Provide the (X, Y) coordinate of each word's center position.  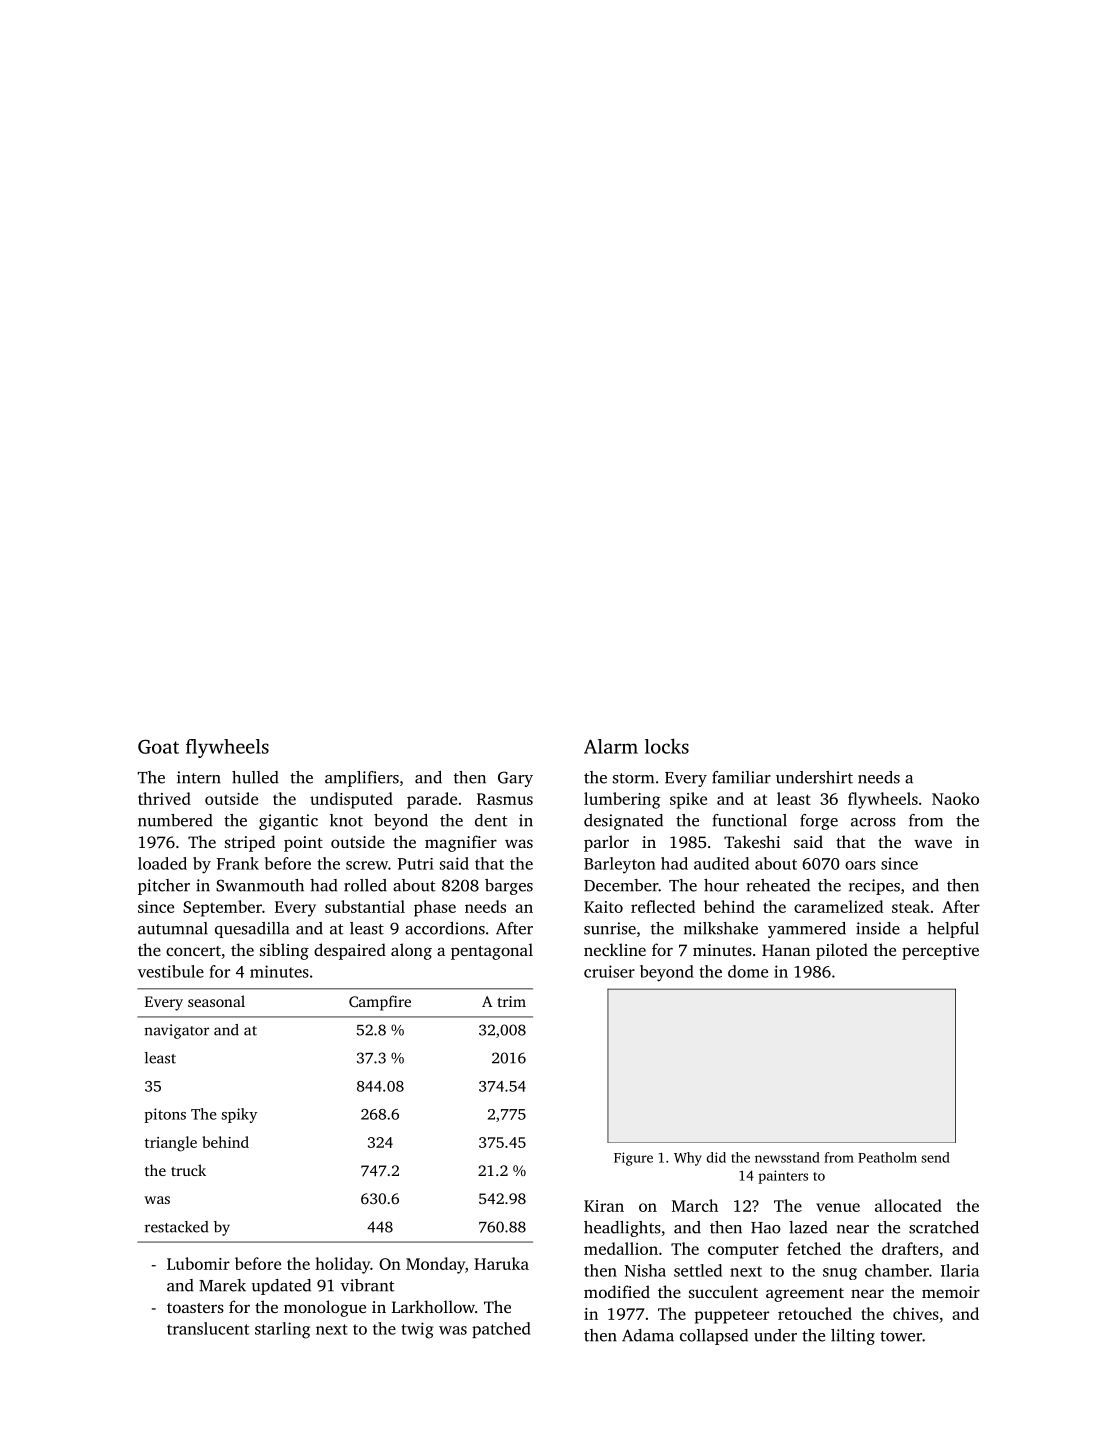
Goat (158, 746)
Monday (435, 1265)
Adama (648, 1335)
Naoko (955, 798)
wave (933, 843)
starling (282, 1330)
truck (188, 1170)
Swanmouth (260, 885)
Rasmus (505, 799)
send (935, 1157)
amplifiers (362, 779)
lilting (853, 1337)
